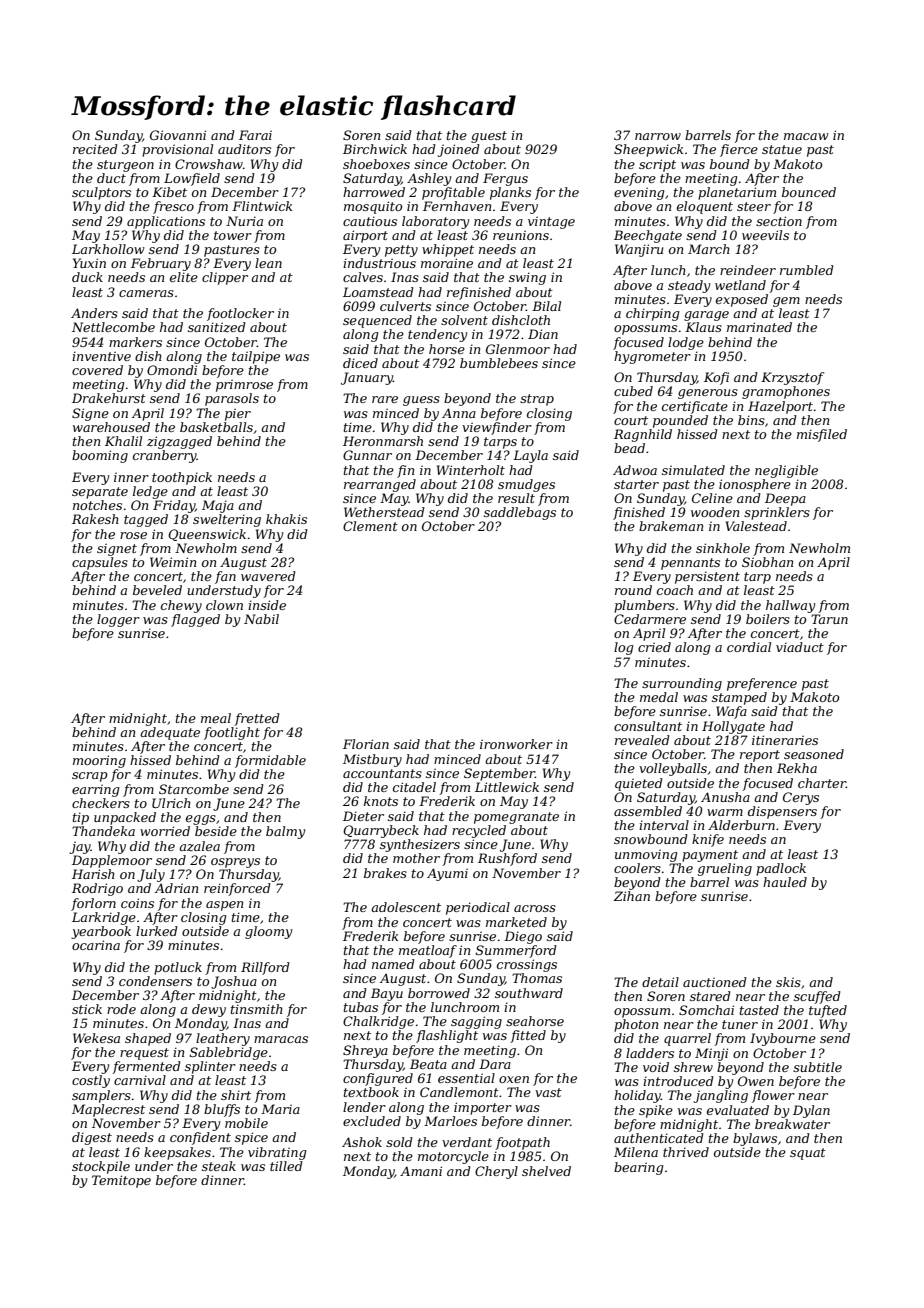 The width and height of the image is (924, 1308). Describe the element at coordinates (99, 761) in the image. I see `mooring` at that location.
